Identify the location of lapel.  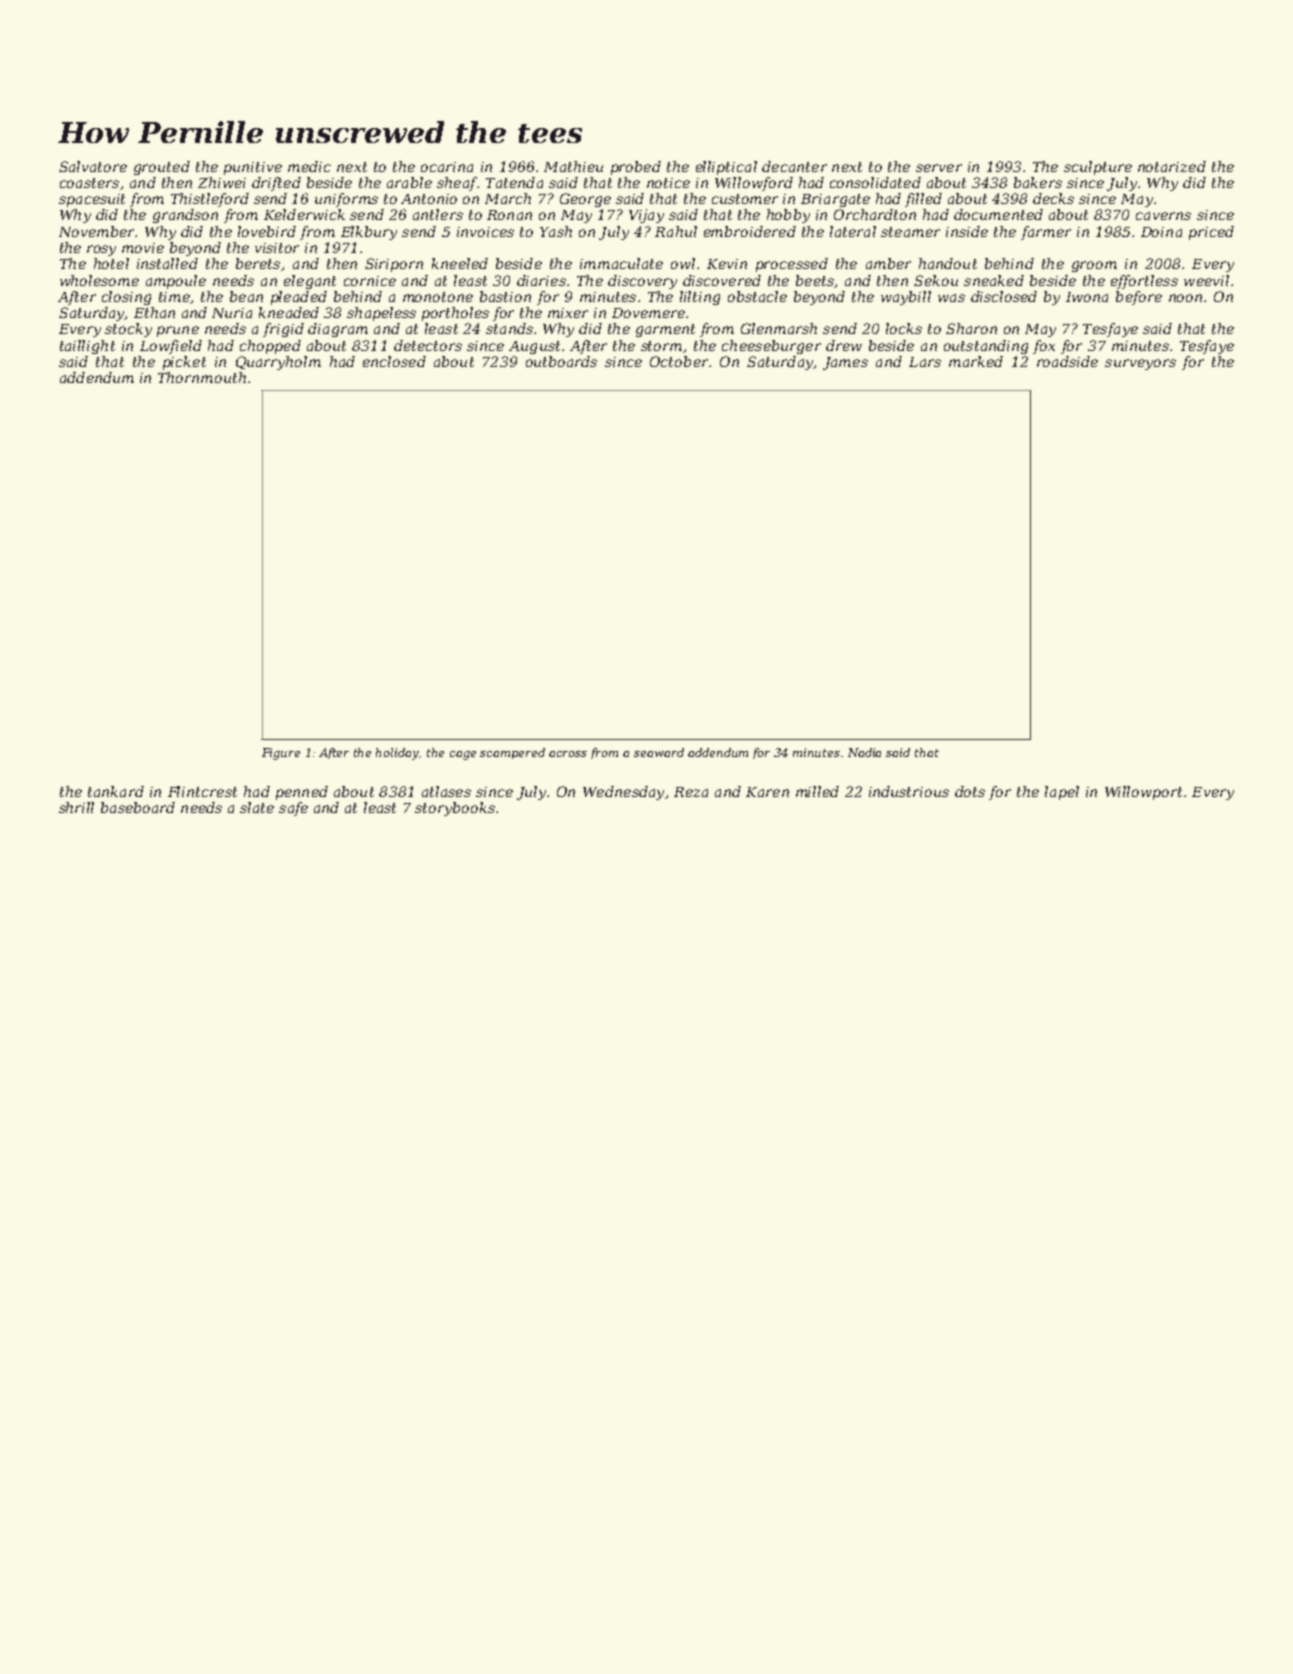
(1062, 793).
